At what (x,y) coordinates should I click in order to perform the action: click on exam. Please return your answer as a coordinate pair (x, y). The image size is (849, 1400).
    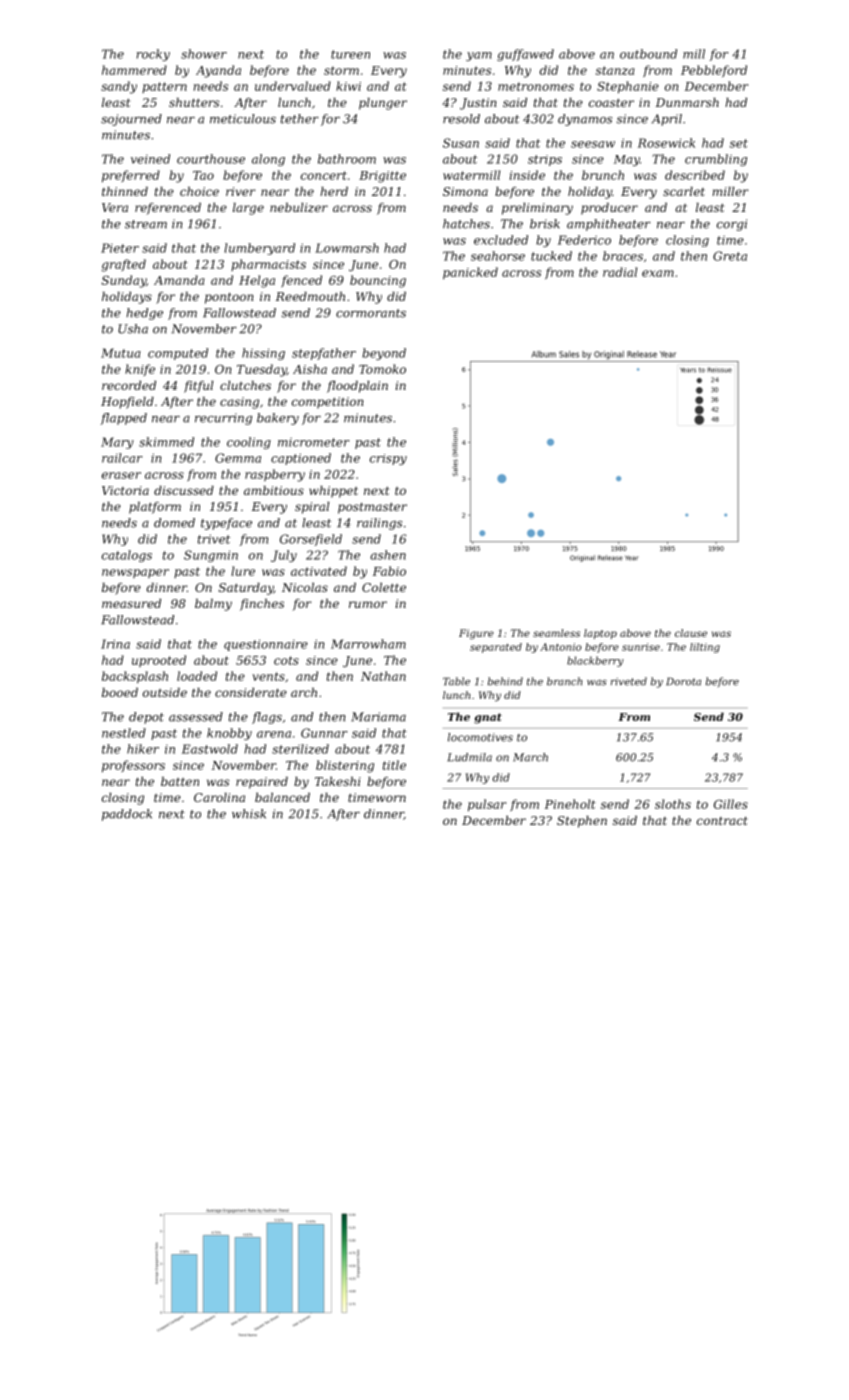
    Looking at the image, I should click on (658, 273).
